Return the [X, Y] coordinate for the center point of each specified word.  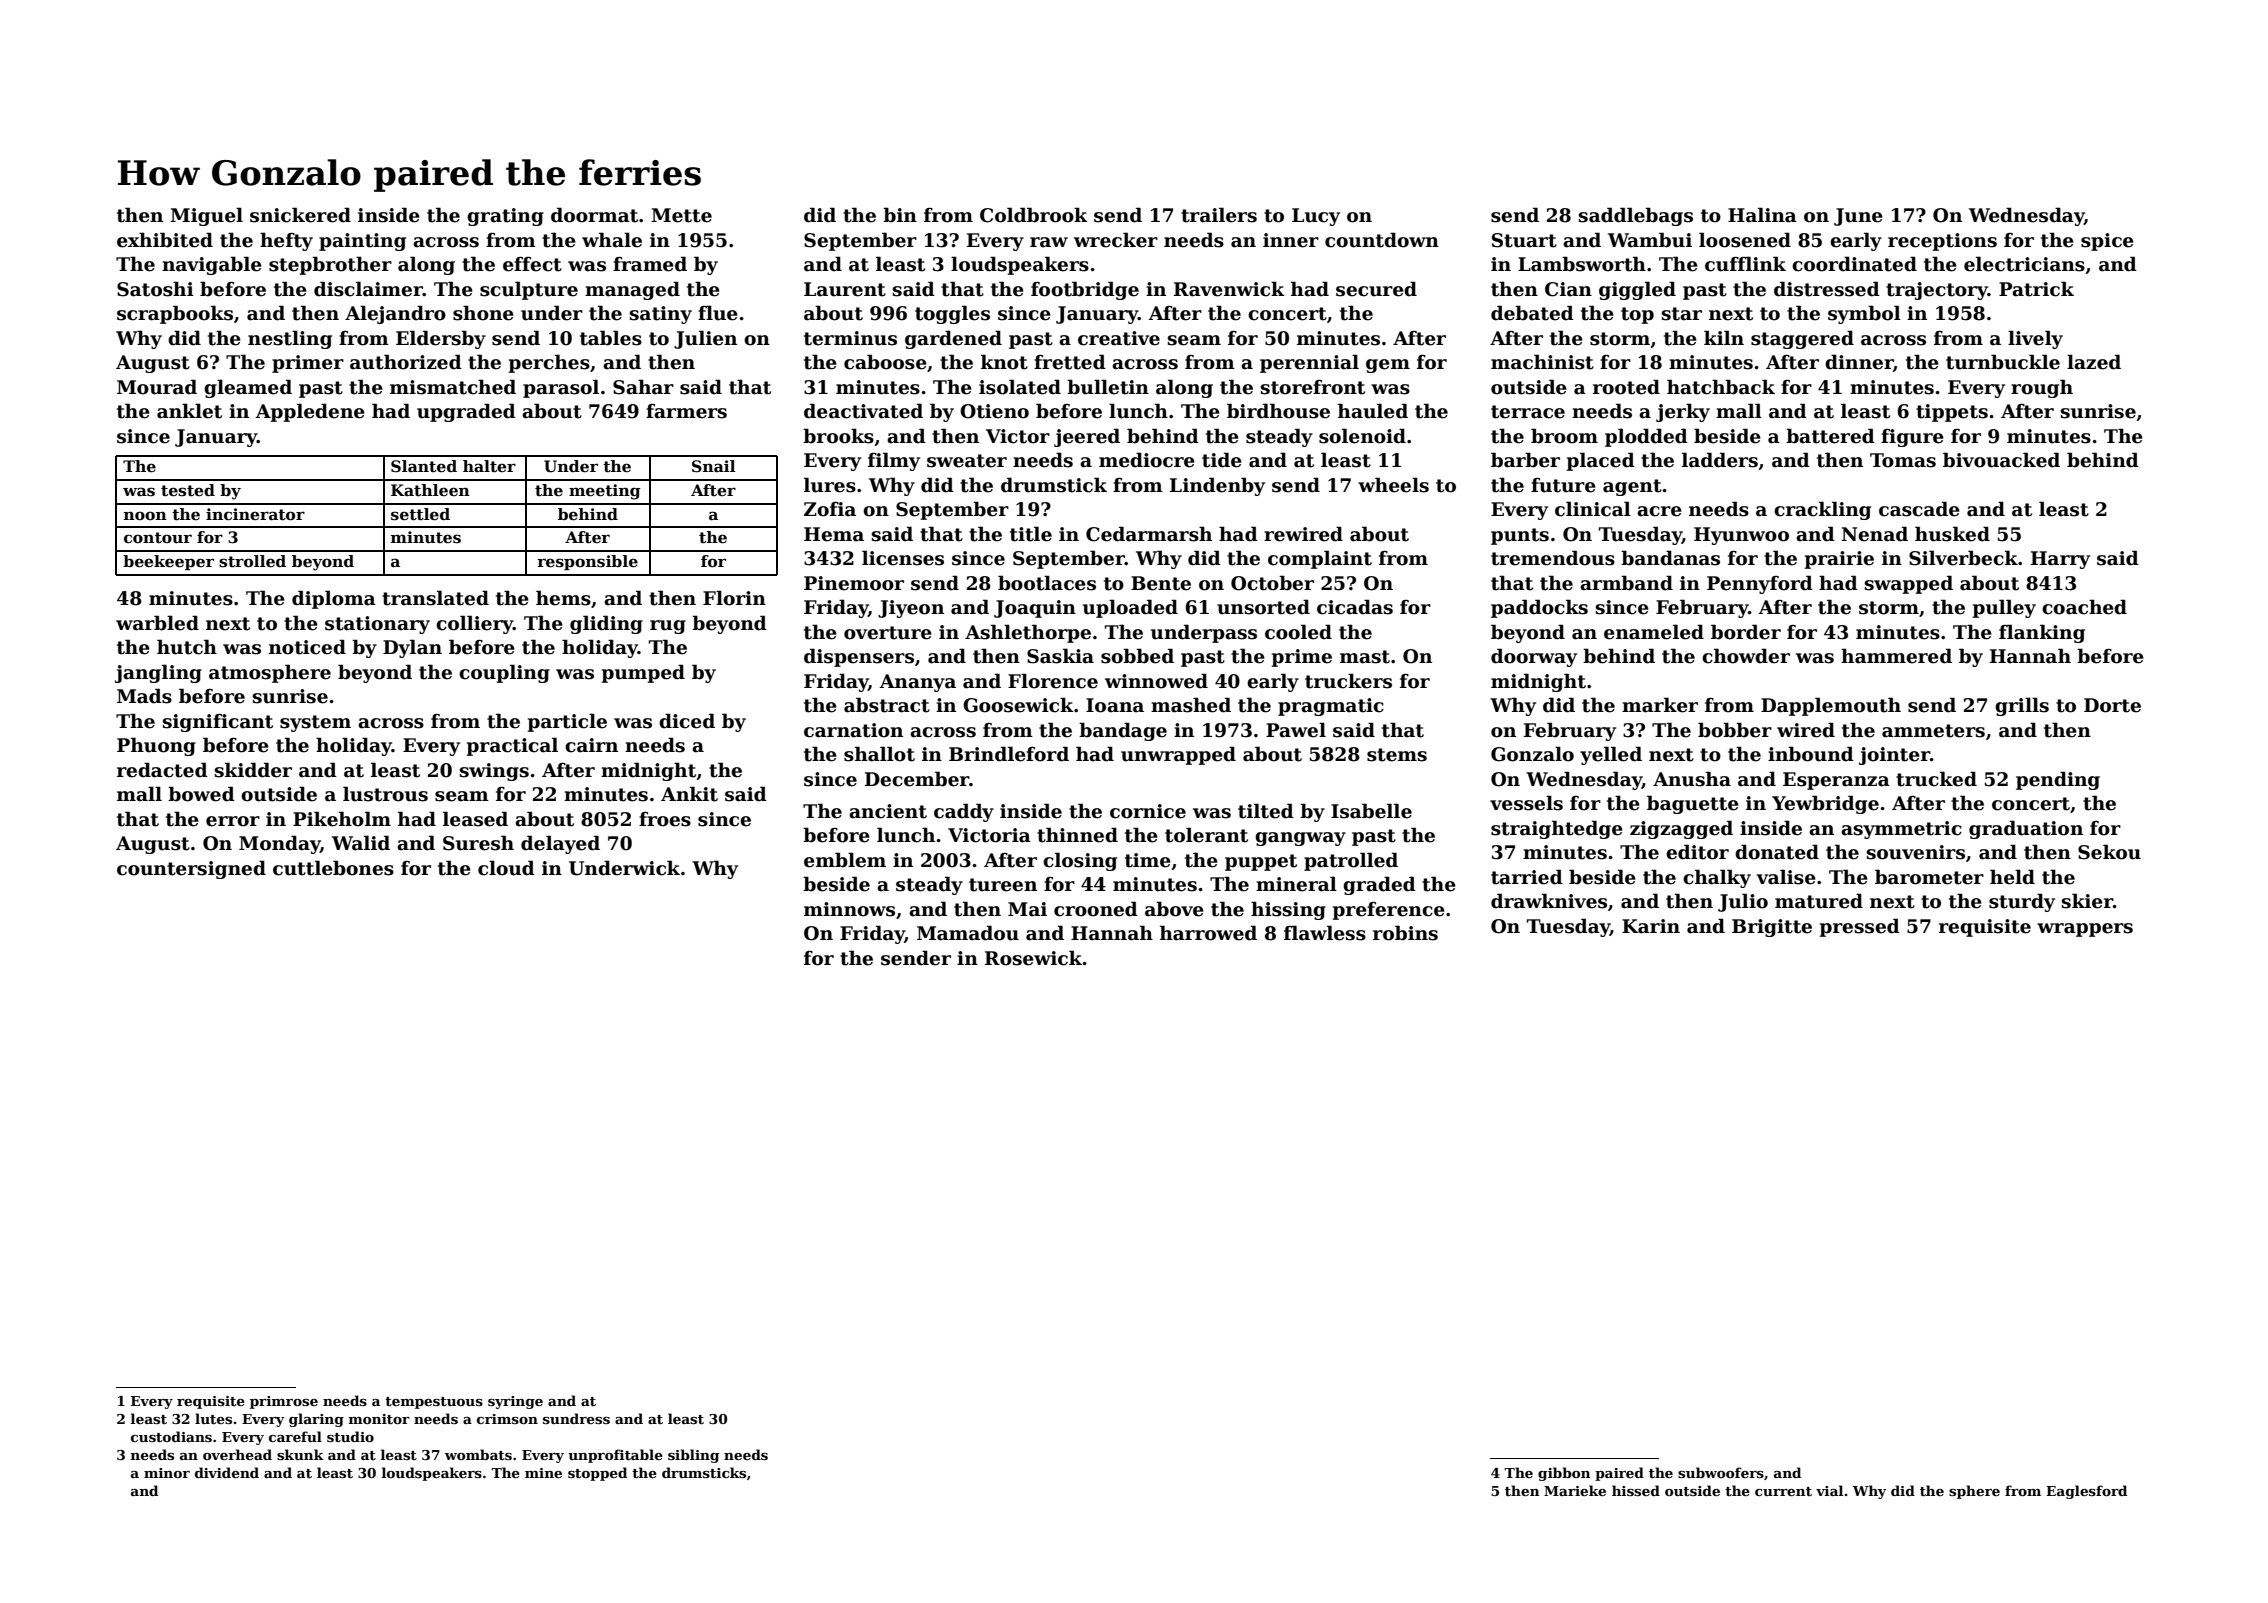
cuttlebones [333, 868]
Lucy [1316, 217]
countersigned [191, 869]
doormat [594, 215]
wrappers [2085, 930]
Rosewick [1033, 958]
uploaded [1130, 608]
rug [668, 627]
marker [1660, 705]
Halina [1762, 215]
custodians [171, 1436]
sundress [576, 1418]
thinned [1077, 835]
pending [2058, 780]
